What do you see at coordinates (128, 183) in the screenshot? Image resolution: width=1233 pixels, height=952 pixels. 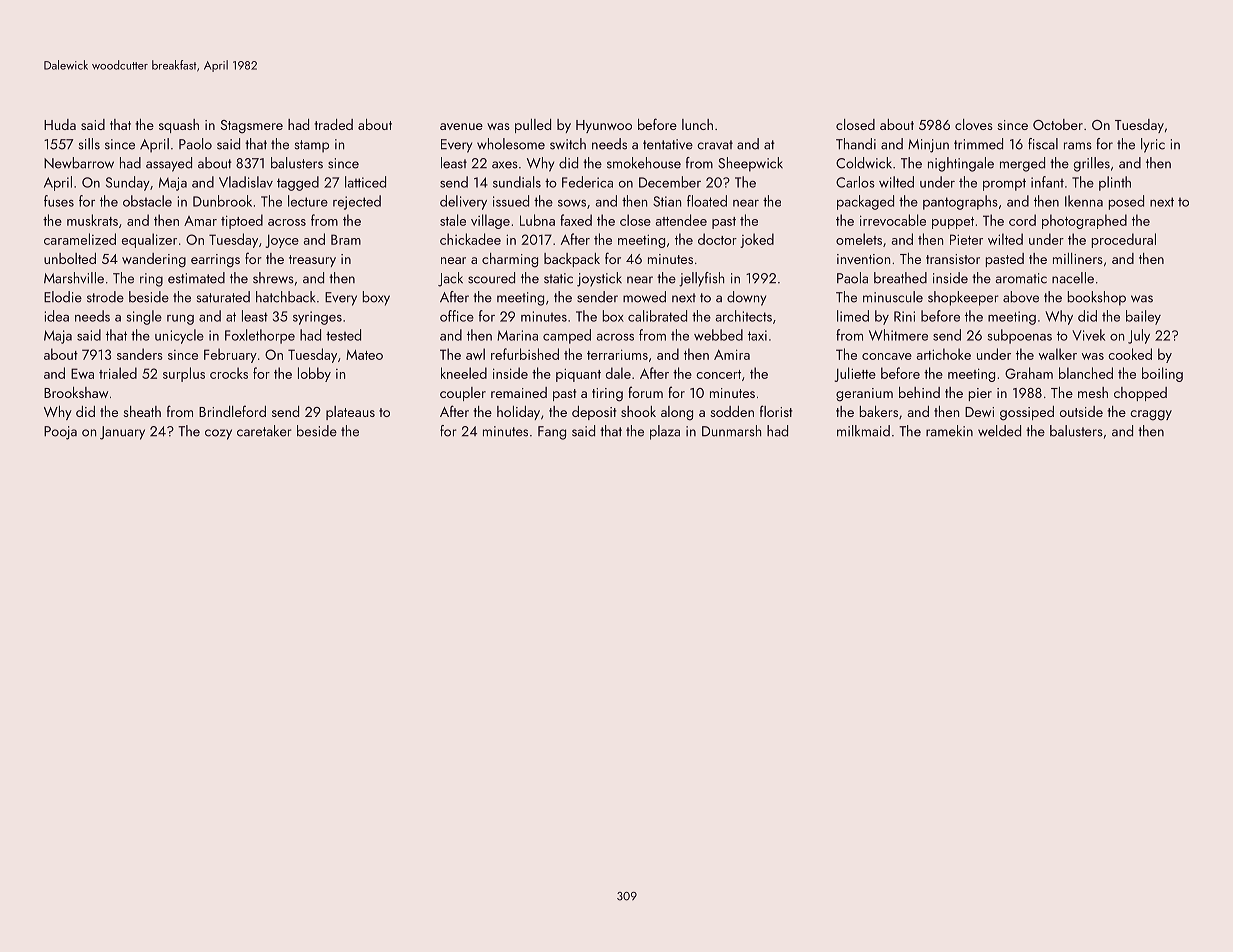 I see `Sunday` at bounding box center [128, 183].
